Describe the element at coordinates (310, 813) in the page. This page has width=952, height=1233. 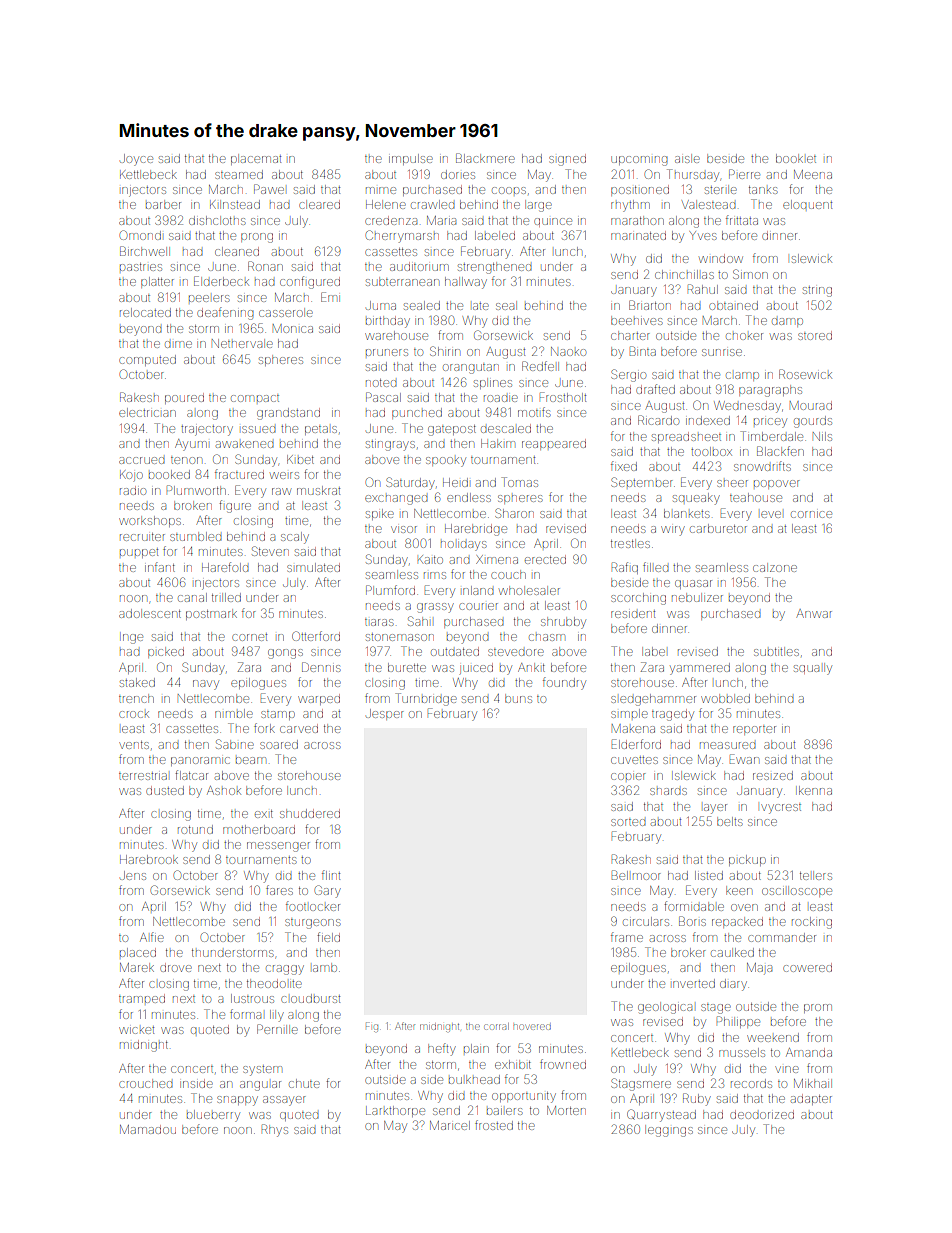
I see `shuddered` at that location.
